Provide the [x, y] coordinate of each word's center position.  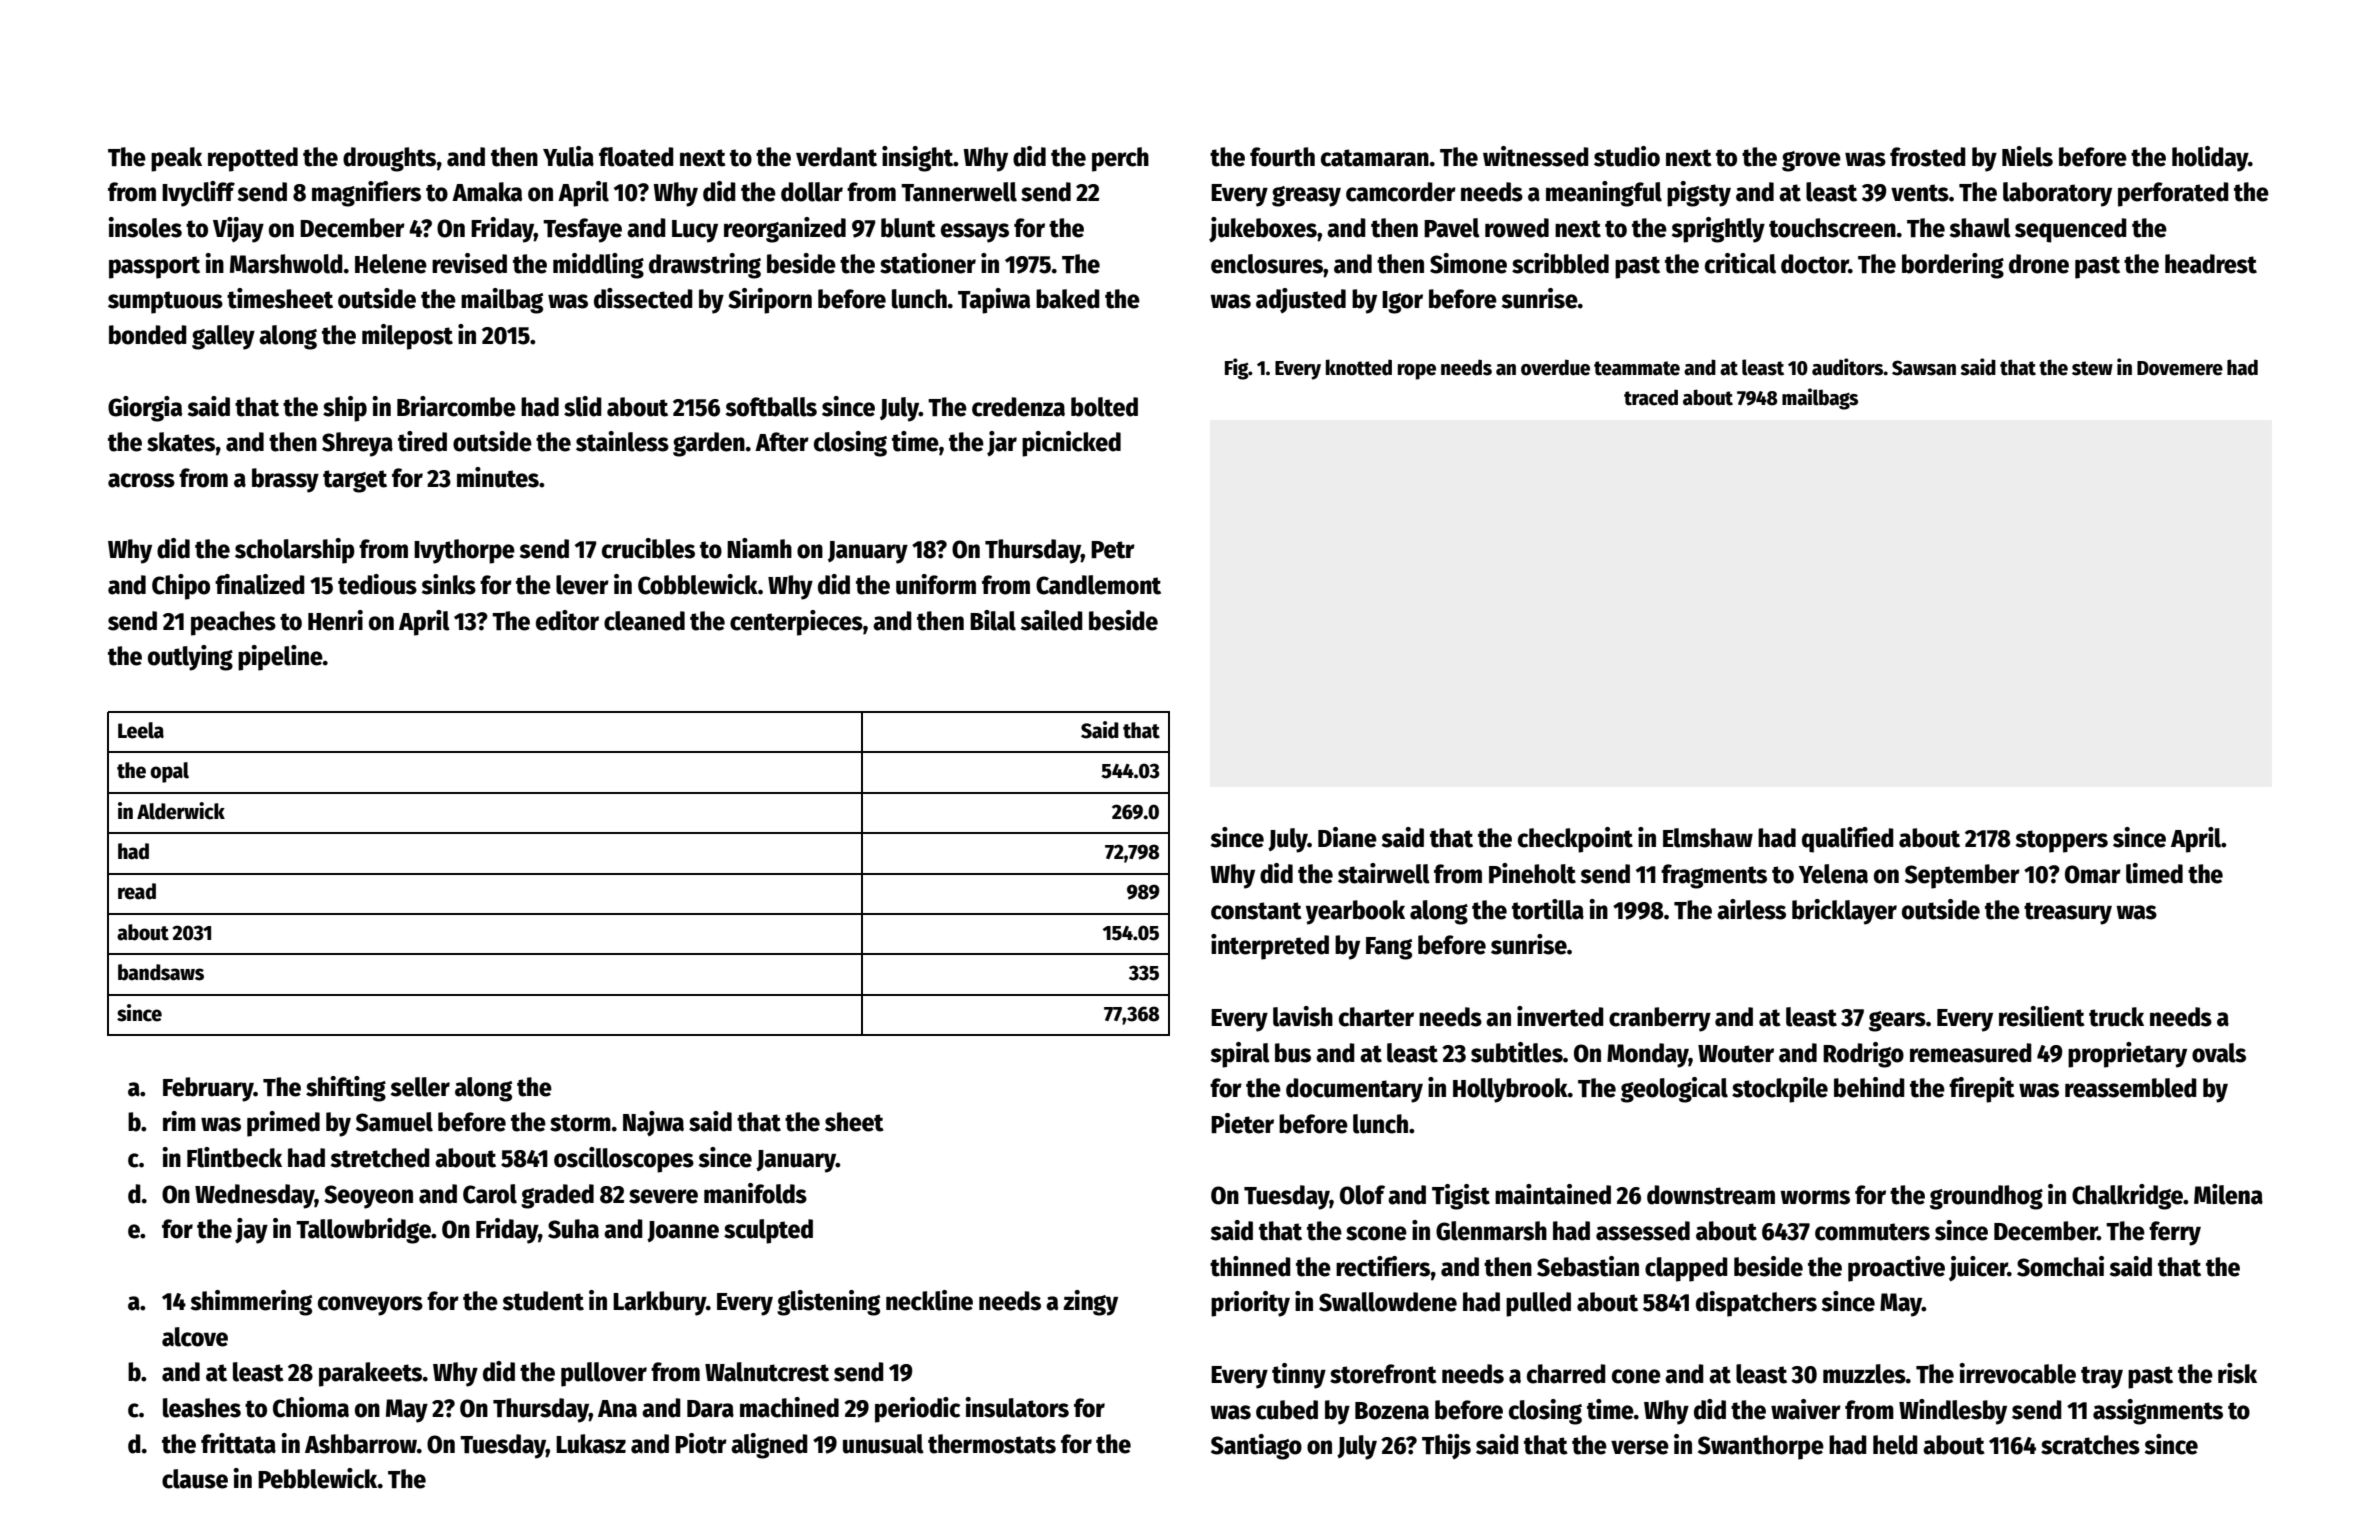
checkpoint [1575, 840]
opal [169, 772]
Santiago [1256, 1447]
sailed [1051, 620]
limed [2154, 873]
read [137, 891]
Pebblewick [317, 1478]
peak [176, 159]
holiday [2210, 159]
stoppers [2061, 841]
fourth [1282, 157]
